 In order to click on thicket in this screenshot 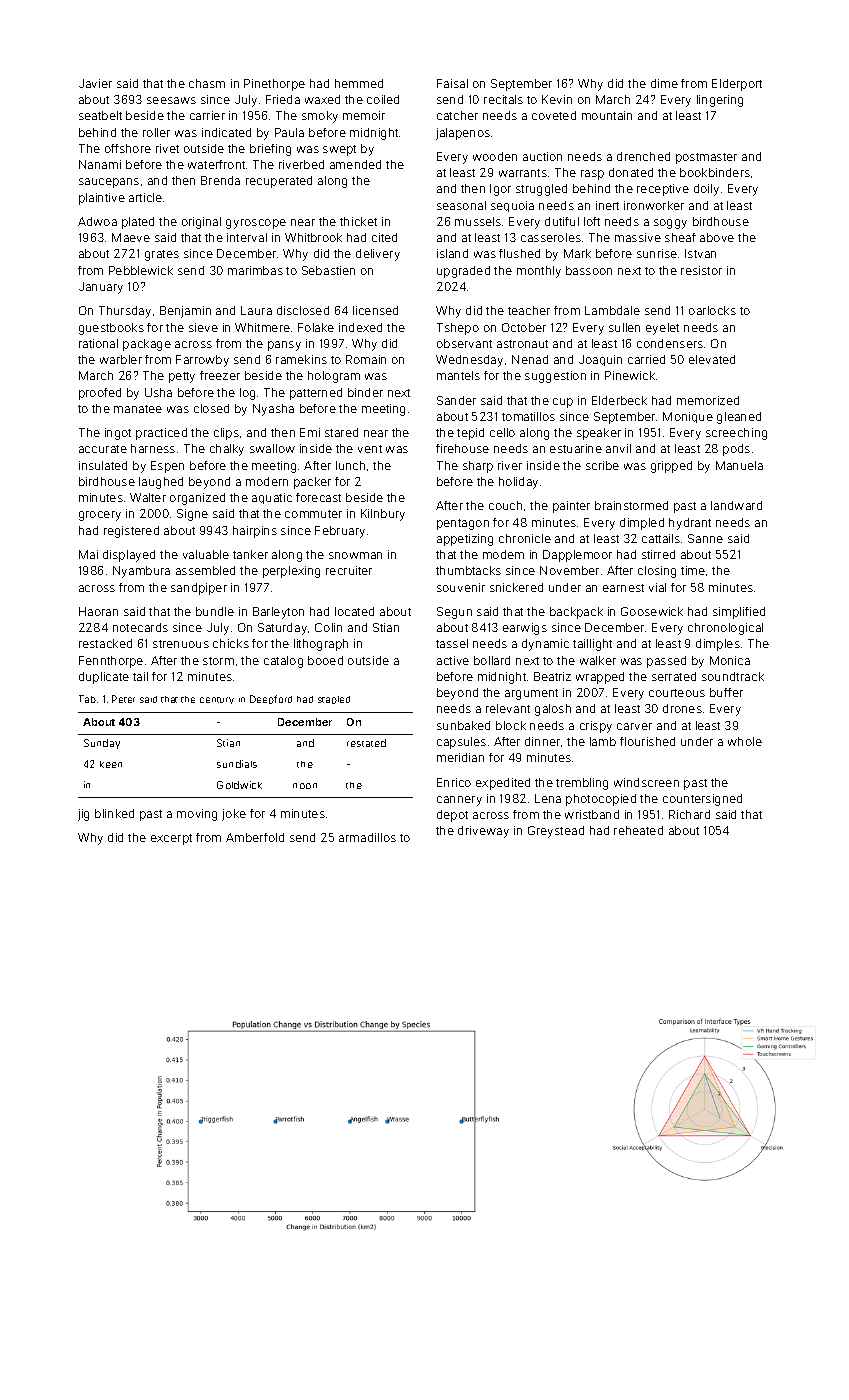, I will do `click(358, 221)`.
